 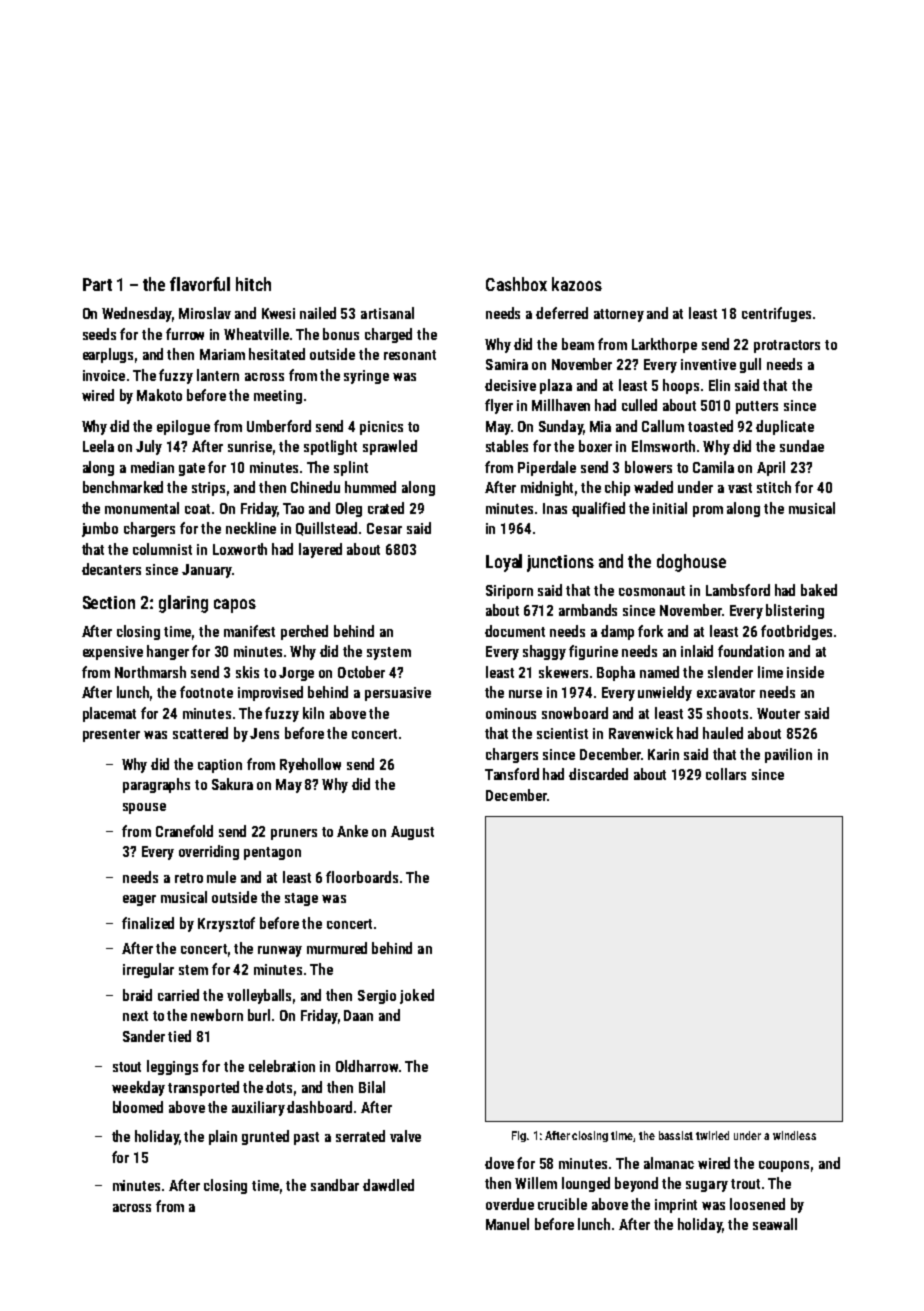 I want to click on eager, so click(x=139, y=900).
